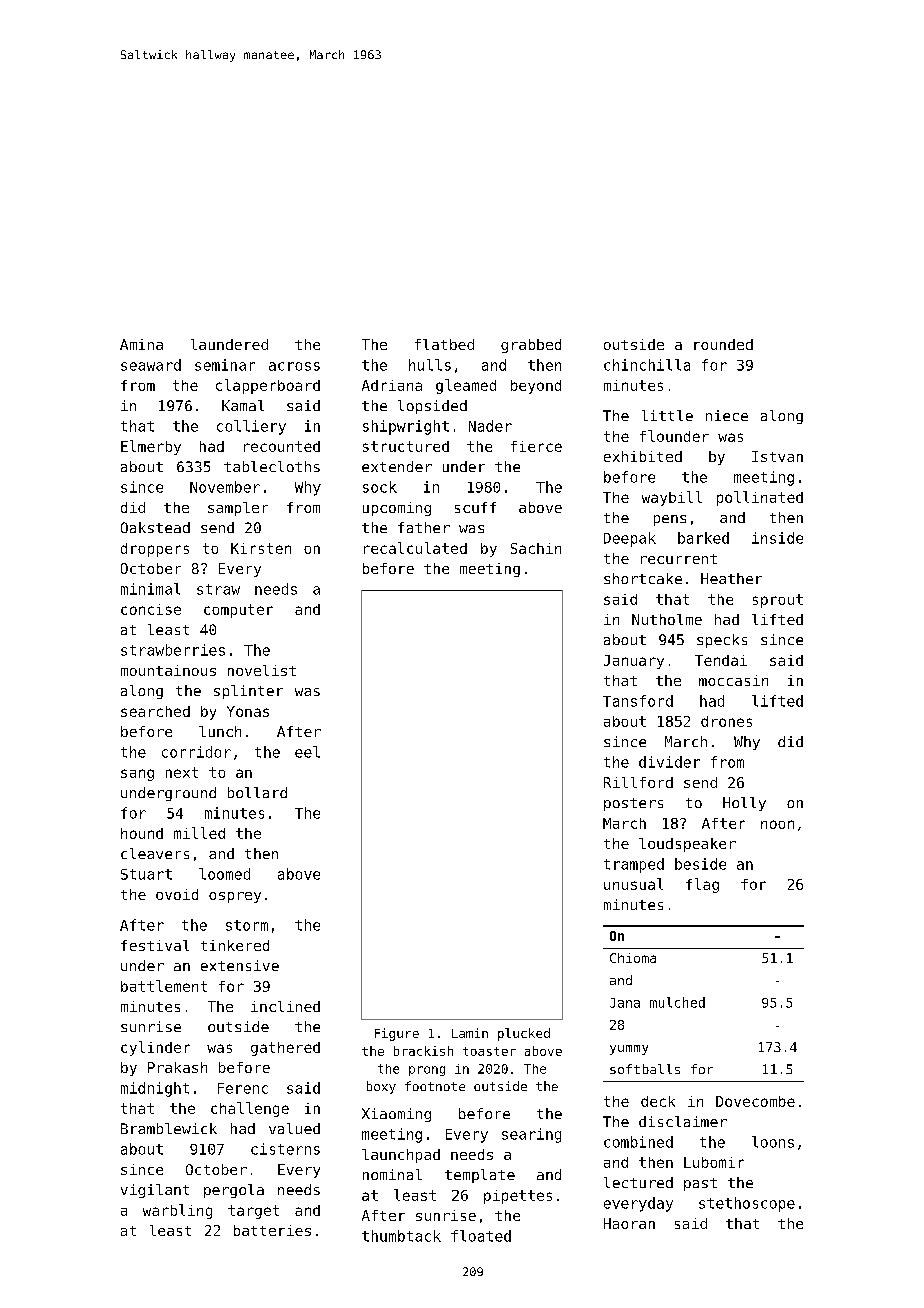 The image size is (924, 1308). Describe the element at coordinates (155, 853) in the screenshot. I see `cleavers` at that location.
